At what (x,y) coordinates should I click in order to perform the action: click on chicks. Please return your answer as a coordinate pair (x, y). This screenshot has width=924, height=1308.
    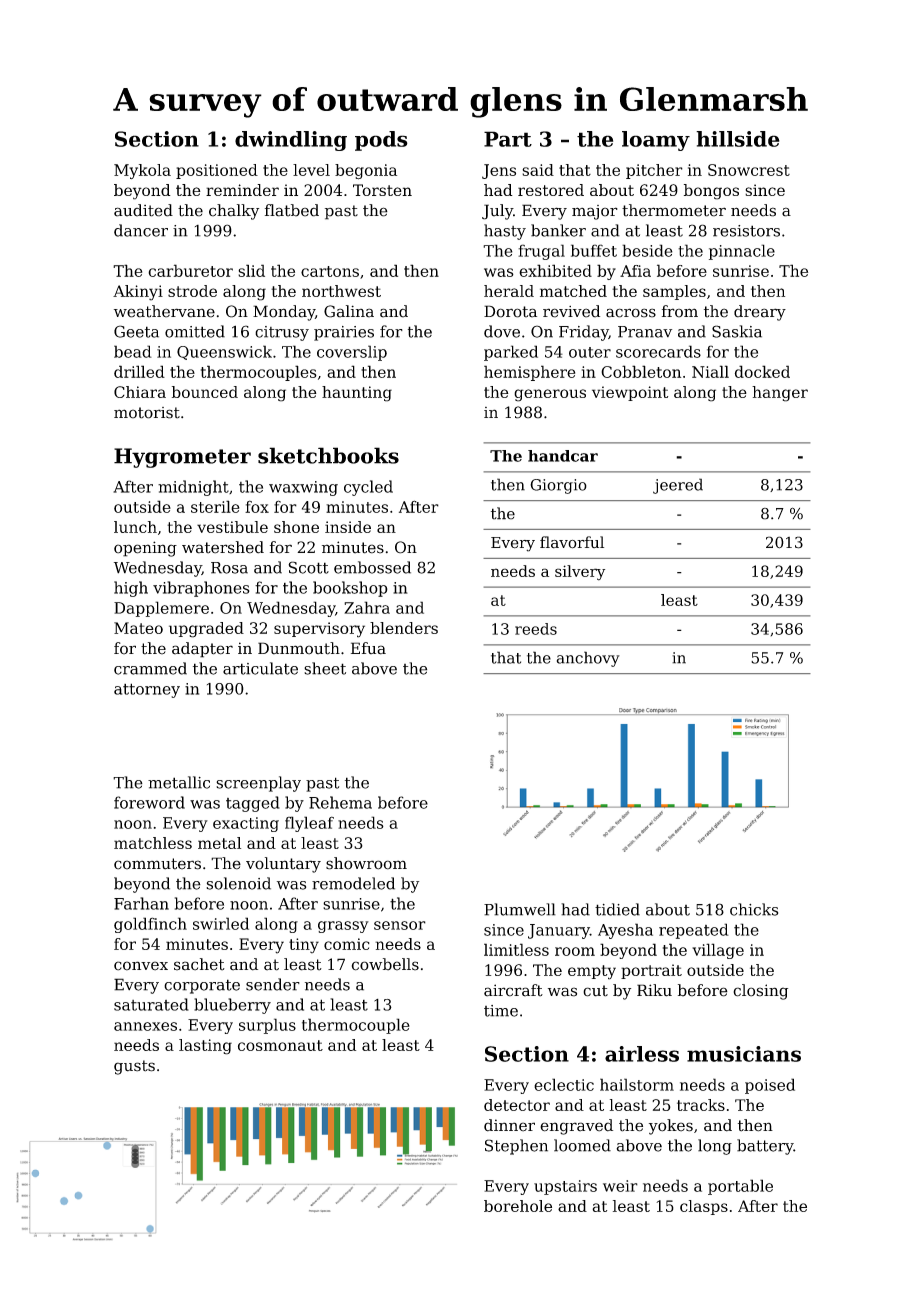
    Looking at the image, I should click on (754, 909).
